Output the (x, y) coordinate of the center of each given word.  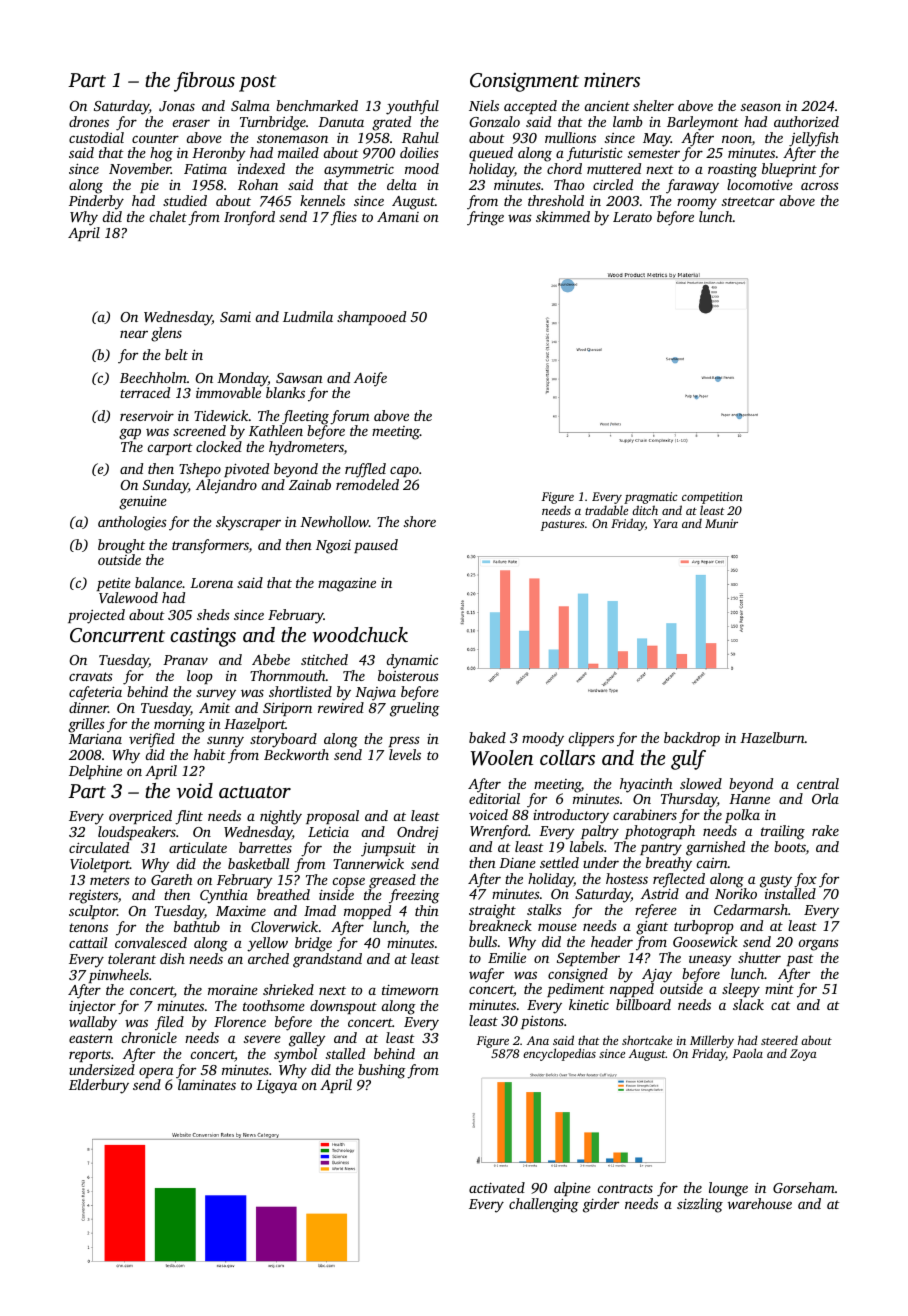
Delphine (95, 772)
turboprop (704, 927)
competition (712, 498)
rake (825, 830)
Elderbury (99, 1086)
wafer (486, 975)
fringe (485, 218)
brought (121, 546)
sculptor (93, 912)
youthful (412, 107)
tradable (606, 510)
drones (89, 121)
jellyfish (814, 139)
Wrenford (499, 832)
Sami (235, 317)
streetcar (748, 201)
